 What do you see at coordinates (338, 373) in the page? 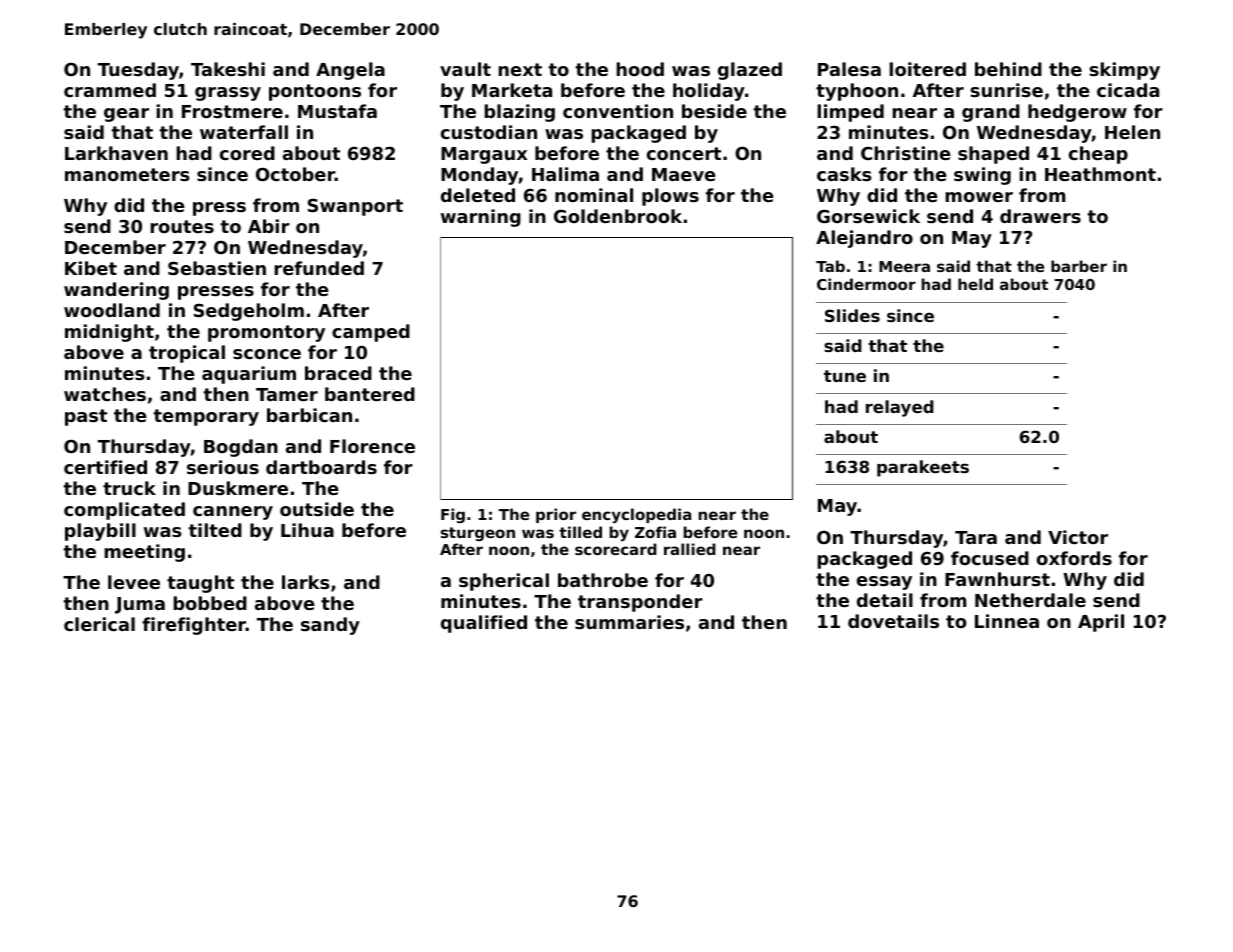
I see `braced` at bounding box center [338, 373].
